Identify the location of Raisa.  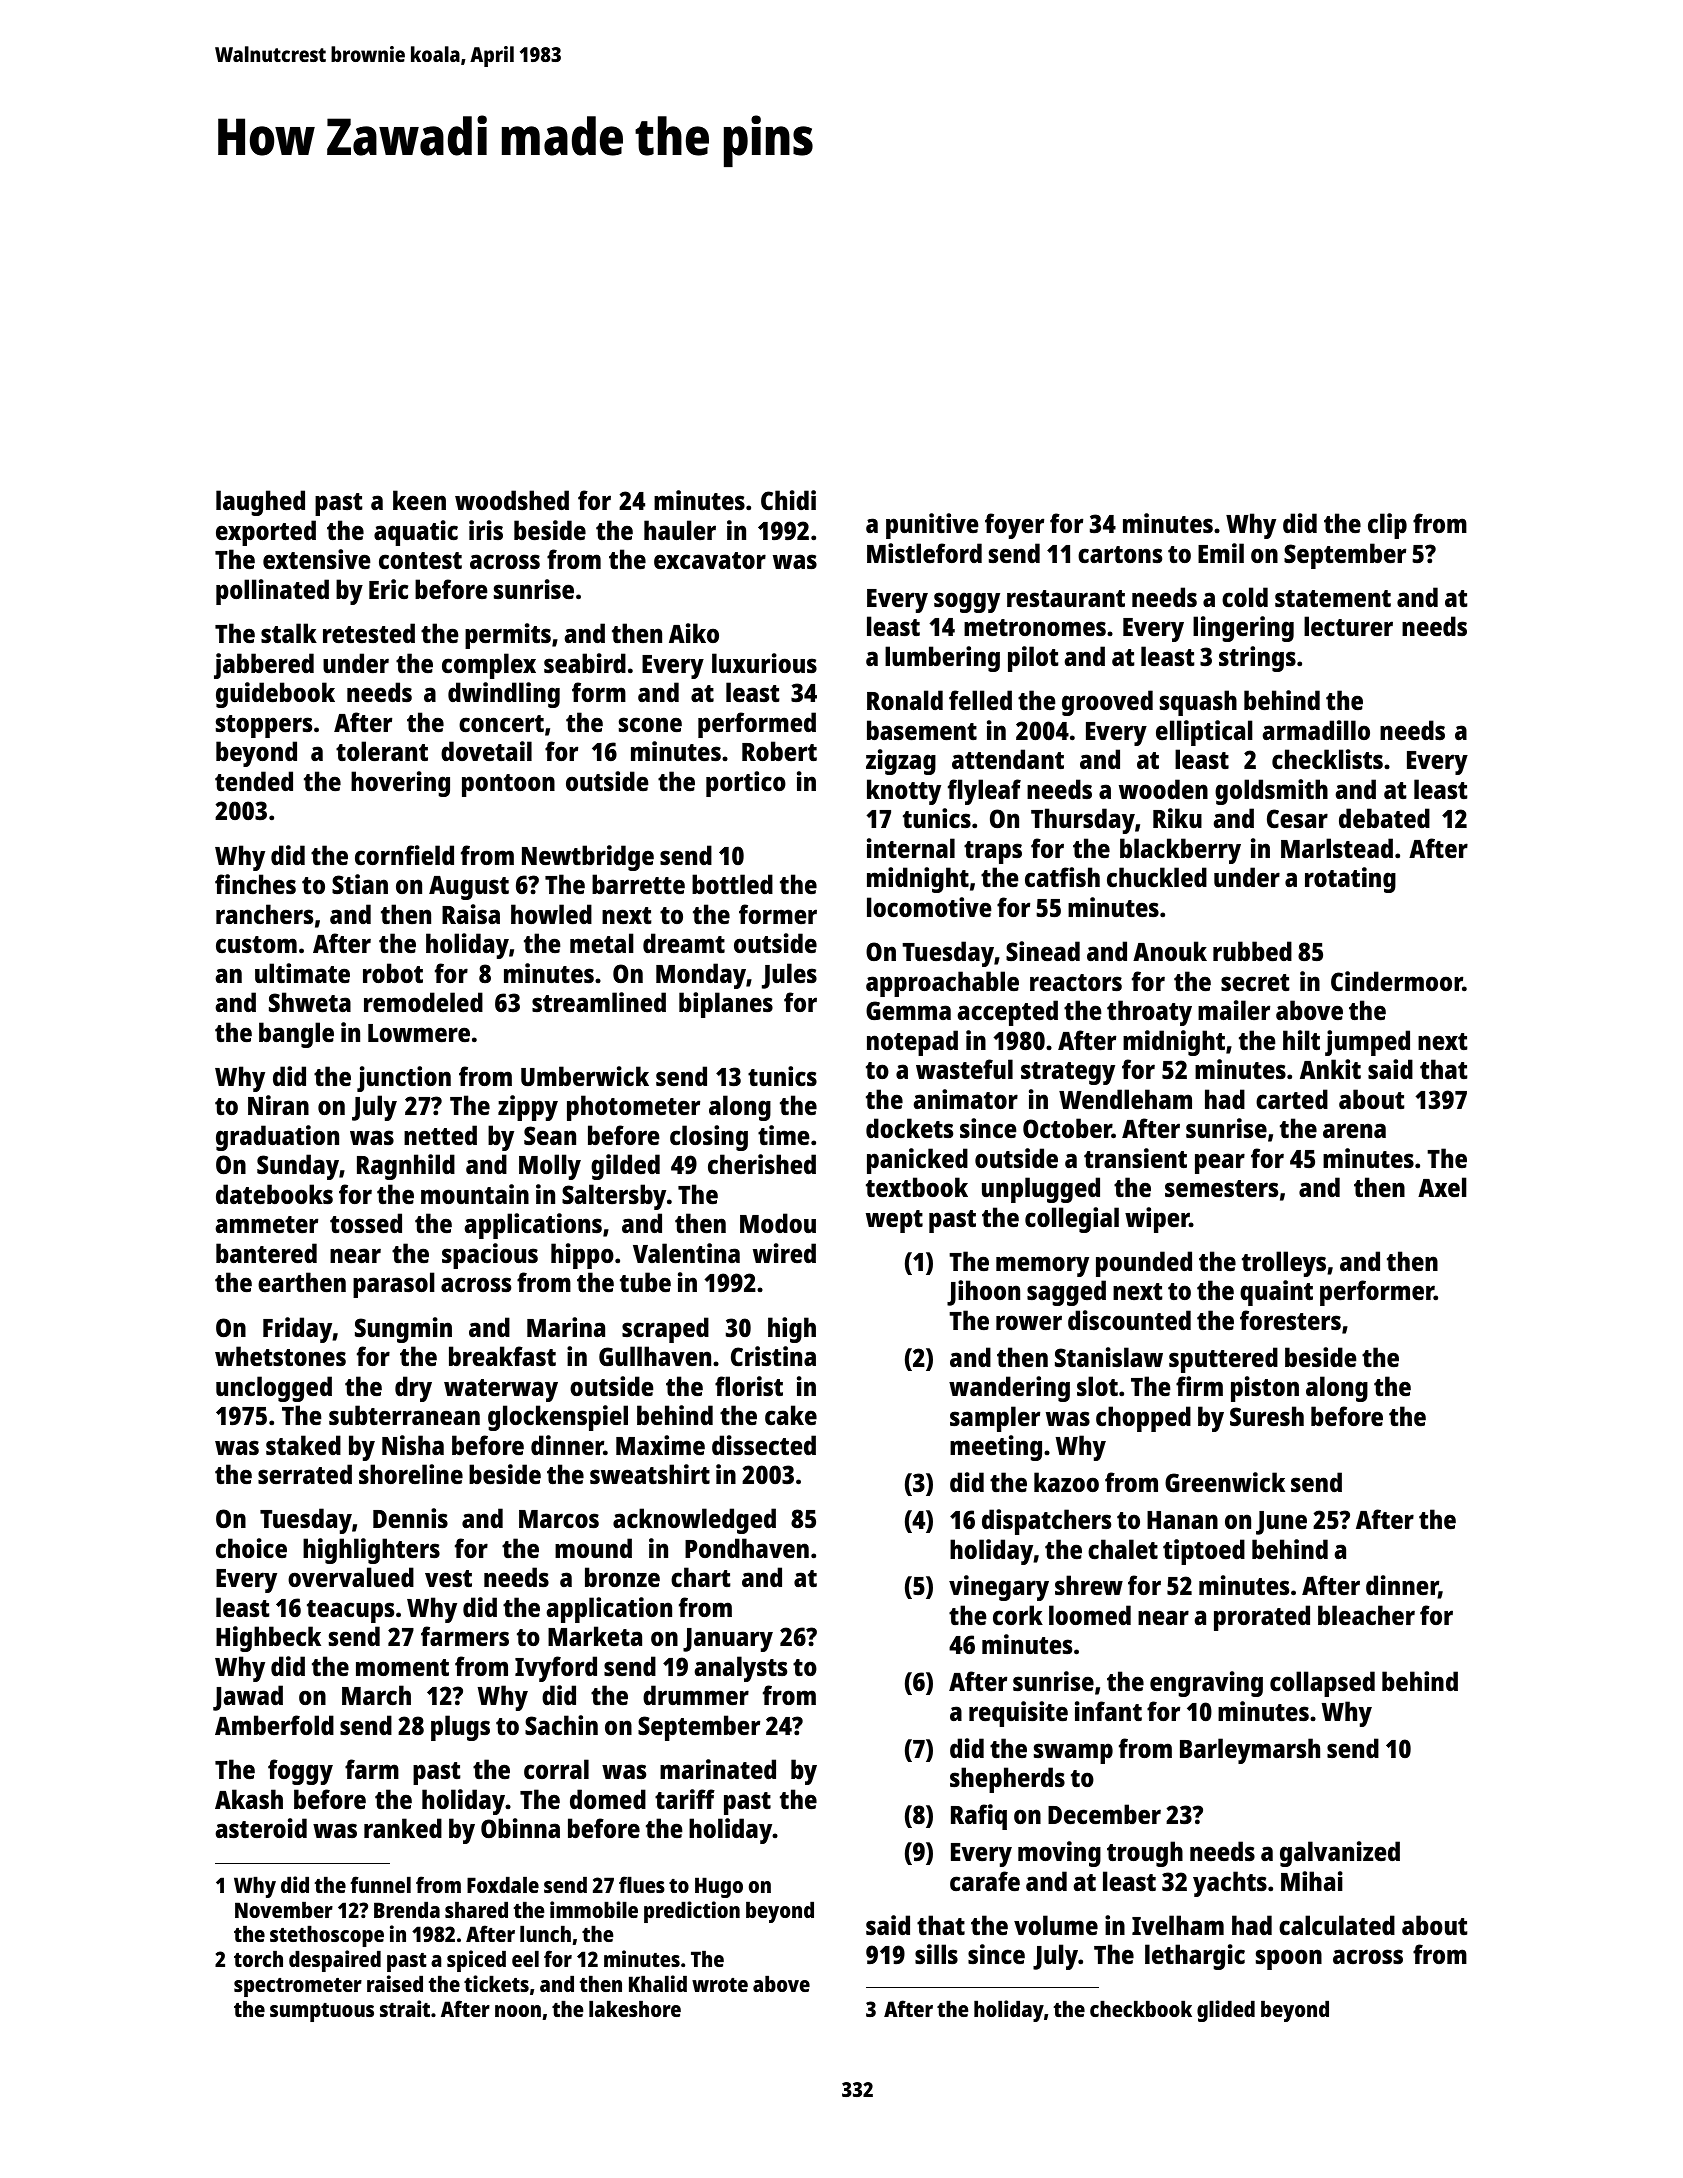
(471, 914).
